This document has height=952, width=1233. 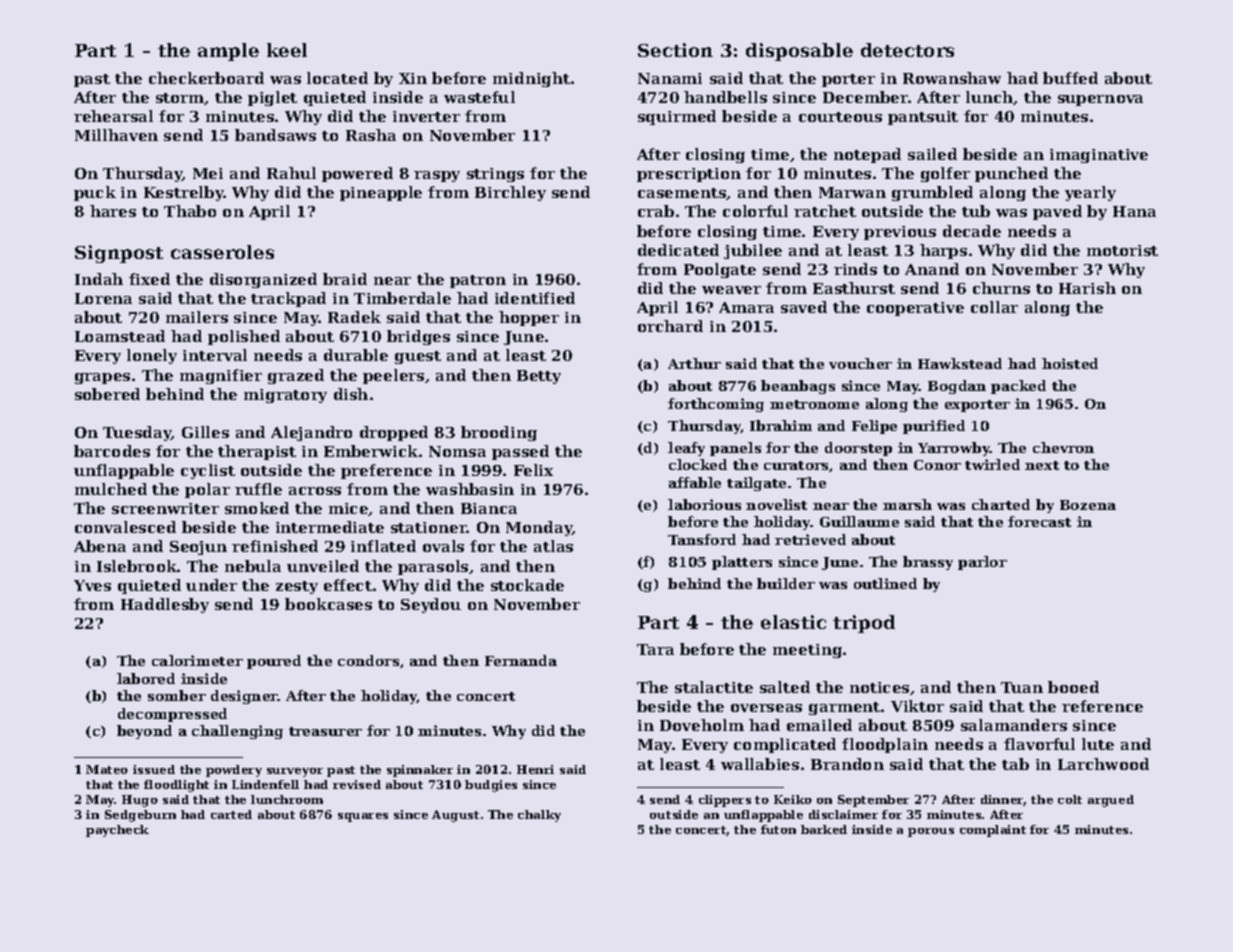 I want to click on Tansford, so click(x=702, y=539).
